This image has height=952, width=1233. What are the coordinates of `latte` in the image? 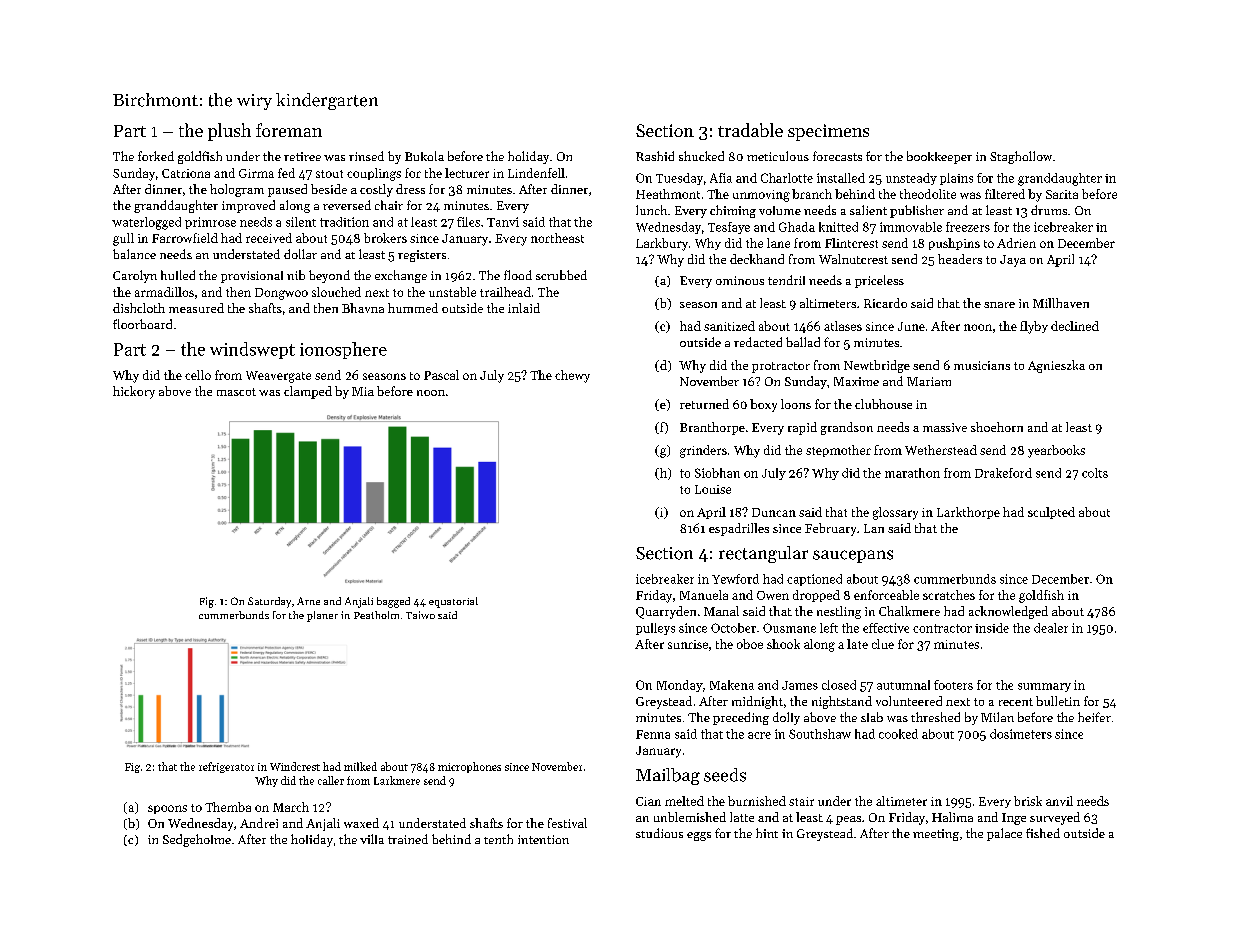 It's located at (742, 817).
